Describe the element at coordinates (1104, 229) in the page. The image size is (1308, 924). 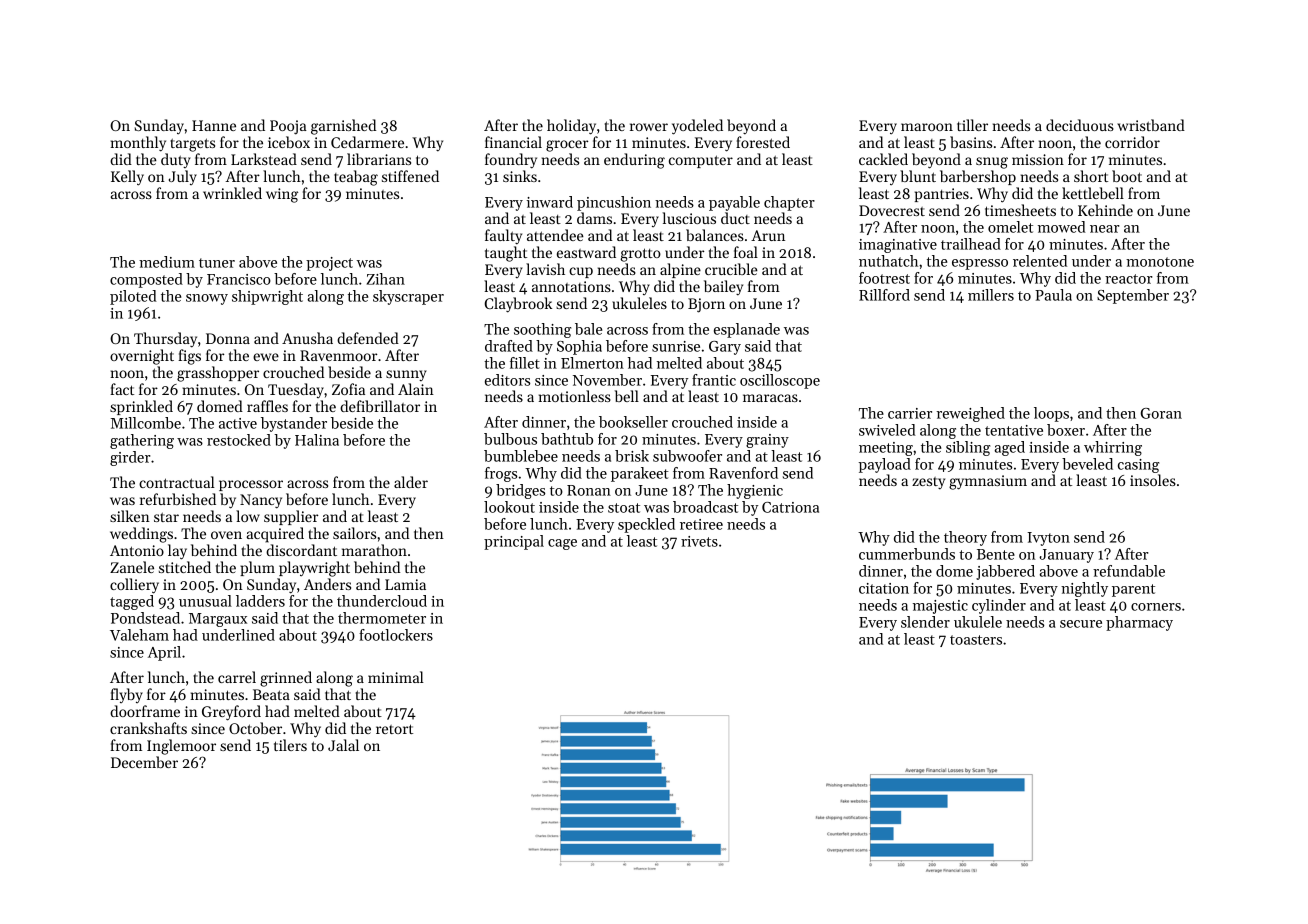
I see `near` at that location.
